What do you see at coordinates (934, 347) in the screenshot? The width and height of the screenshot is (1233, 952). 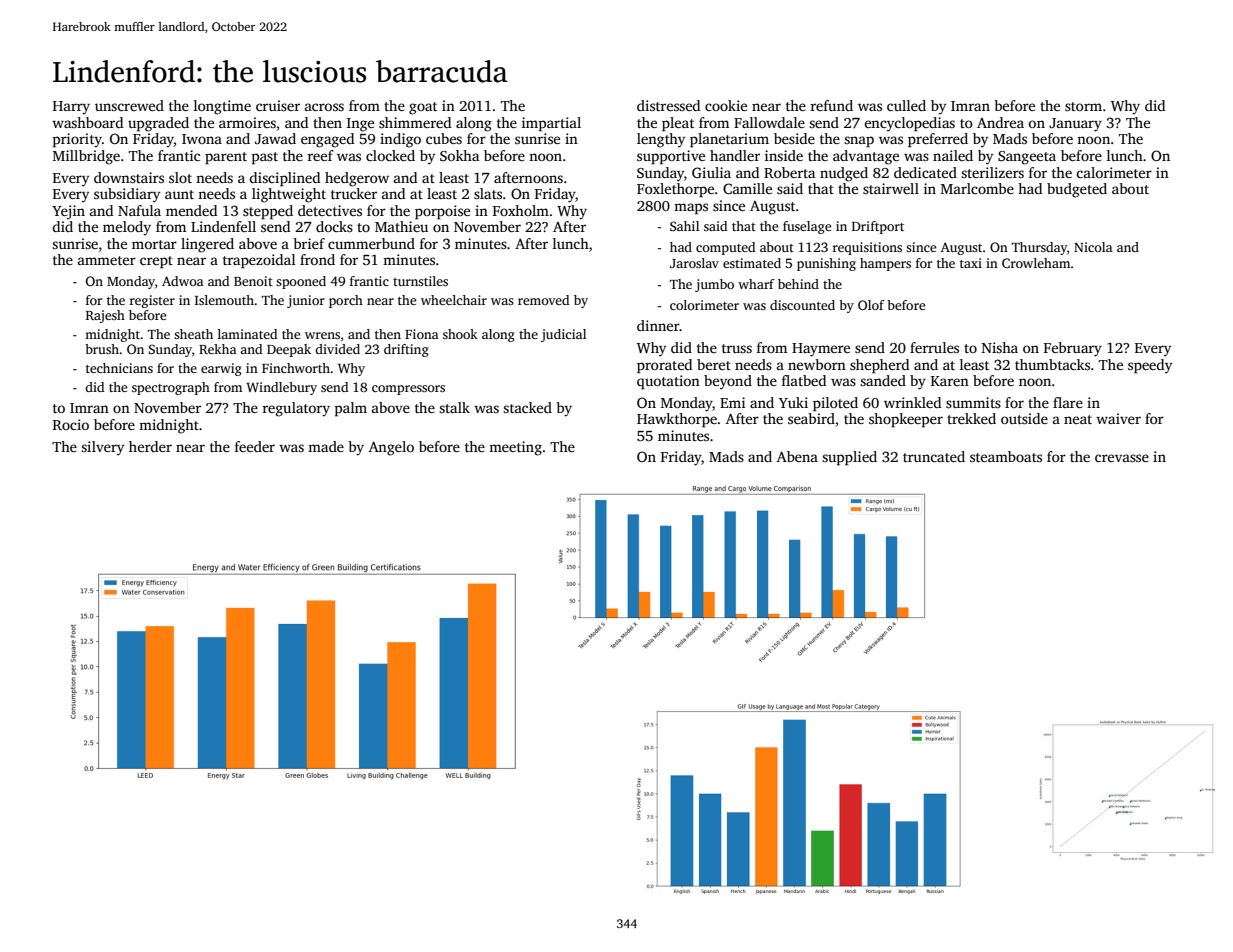 I see `ferrules` at bounding box center [934, 347].
